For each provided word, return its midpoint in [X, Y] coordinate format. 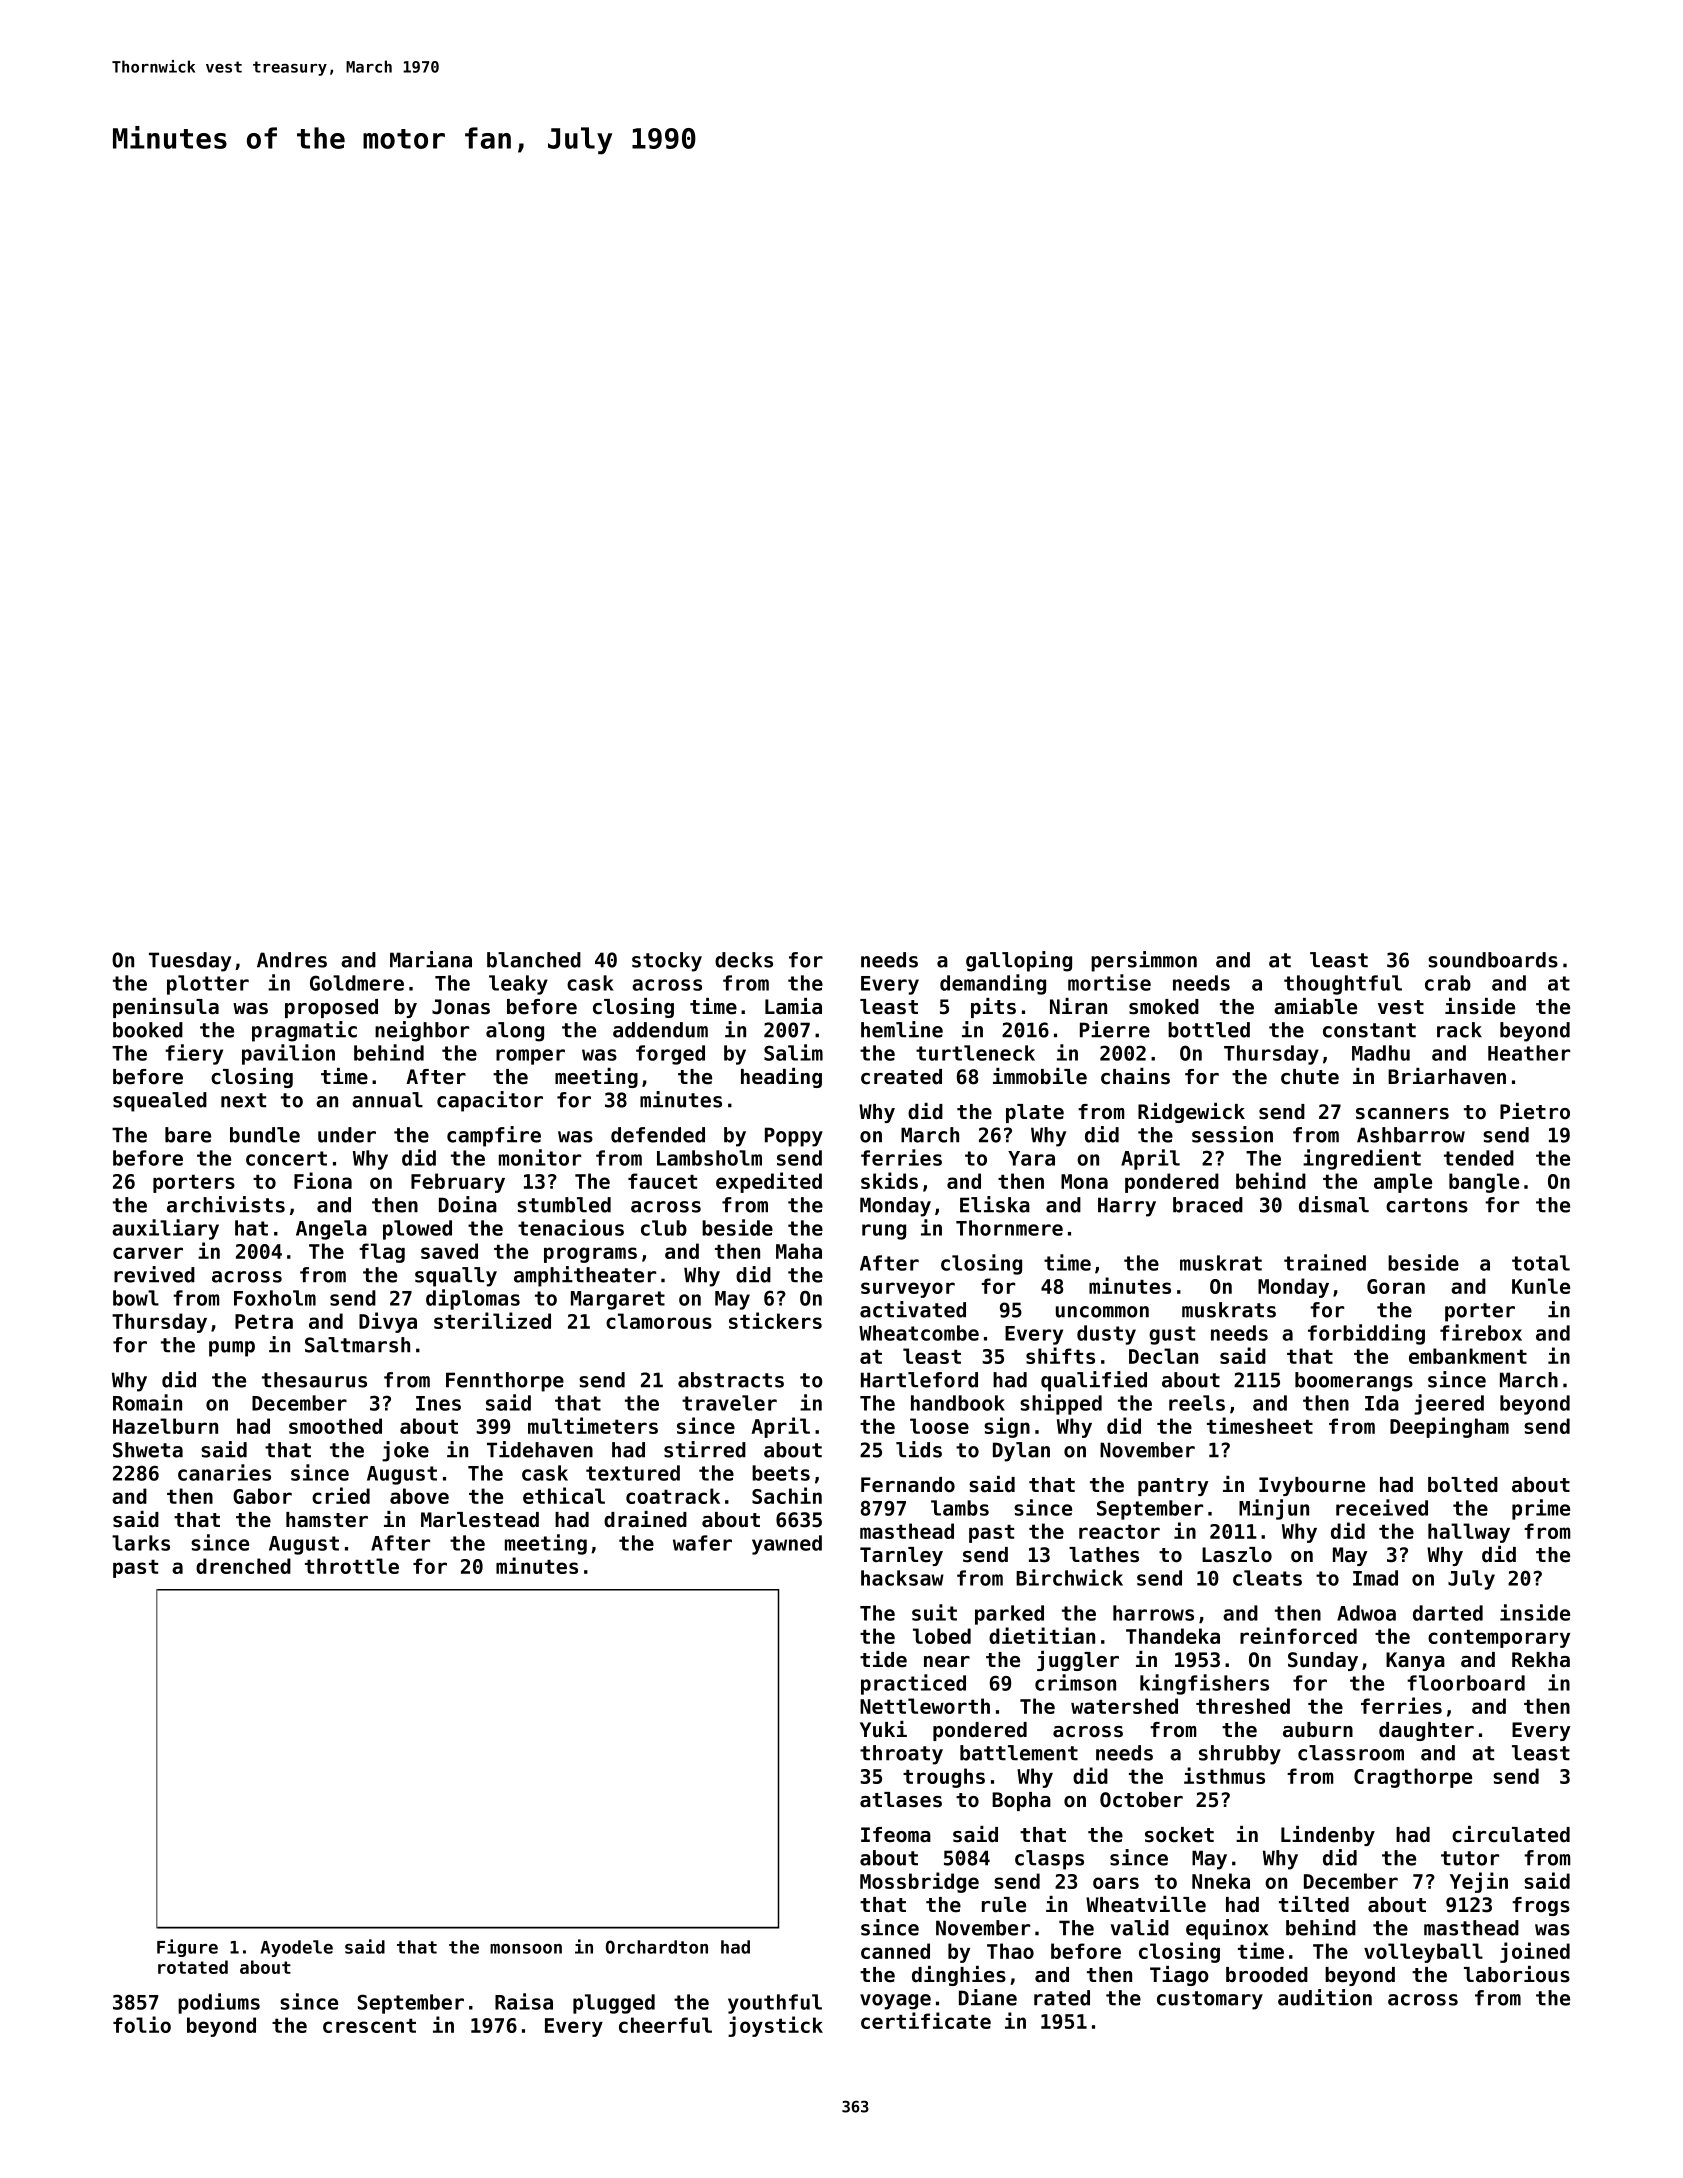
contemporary [1499, 1638]
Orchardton [657, 1947]
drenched [243, 1566]
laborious [1517, 1974]
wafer [702, 1543]
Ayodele [297, 1948]
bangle [1484, 1183]
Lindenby [1328, 1836]
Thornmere [1009, 1228]
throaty [901, 1755]
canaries [224, 1472]
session [1232, 1134]
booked [148, 1030]
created [901, 1077]
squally [456, 1277]
